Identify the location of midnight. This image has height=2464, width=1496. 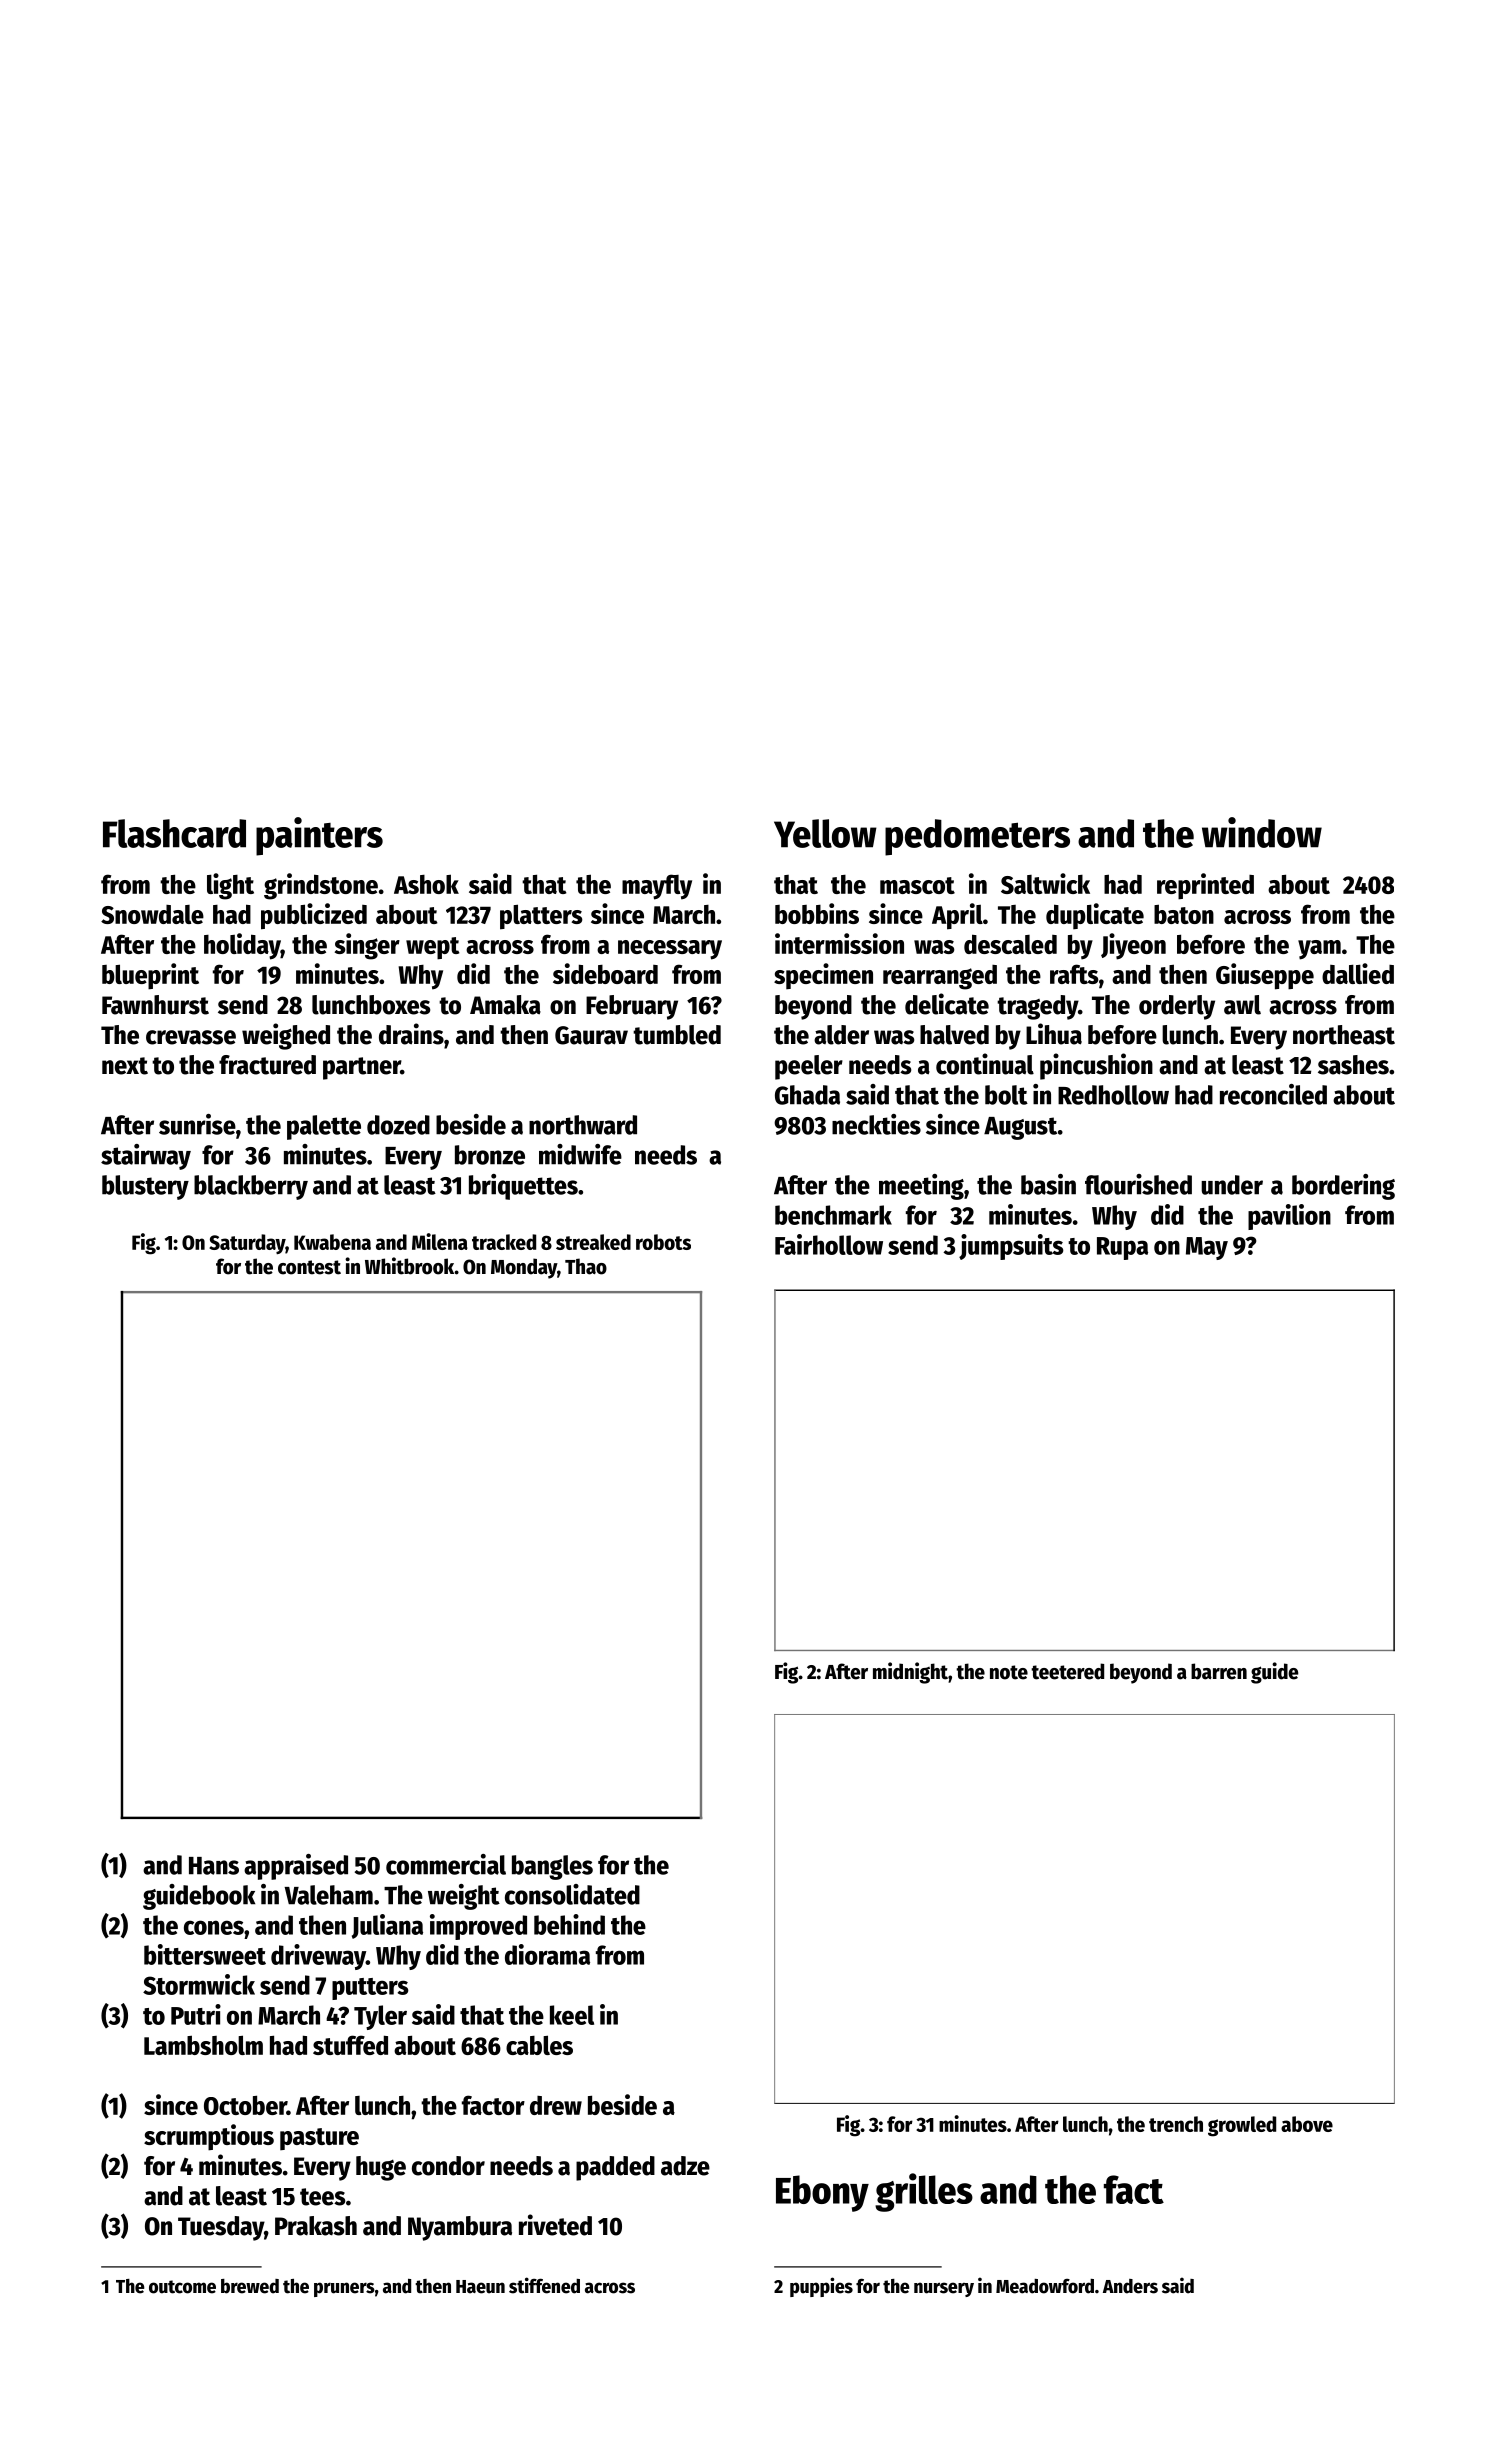
(910, 1673).
